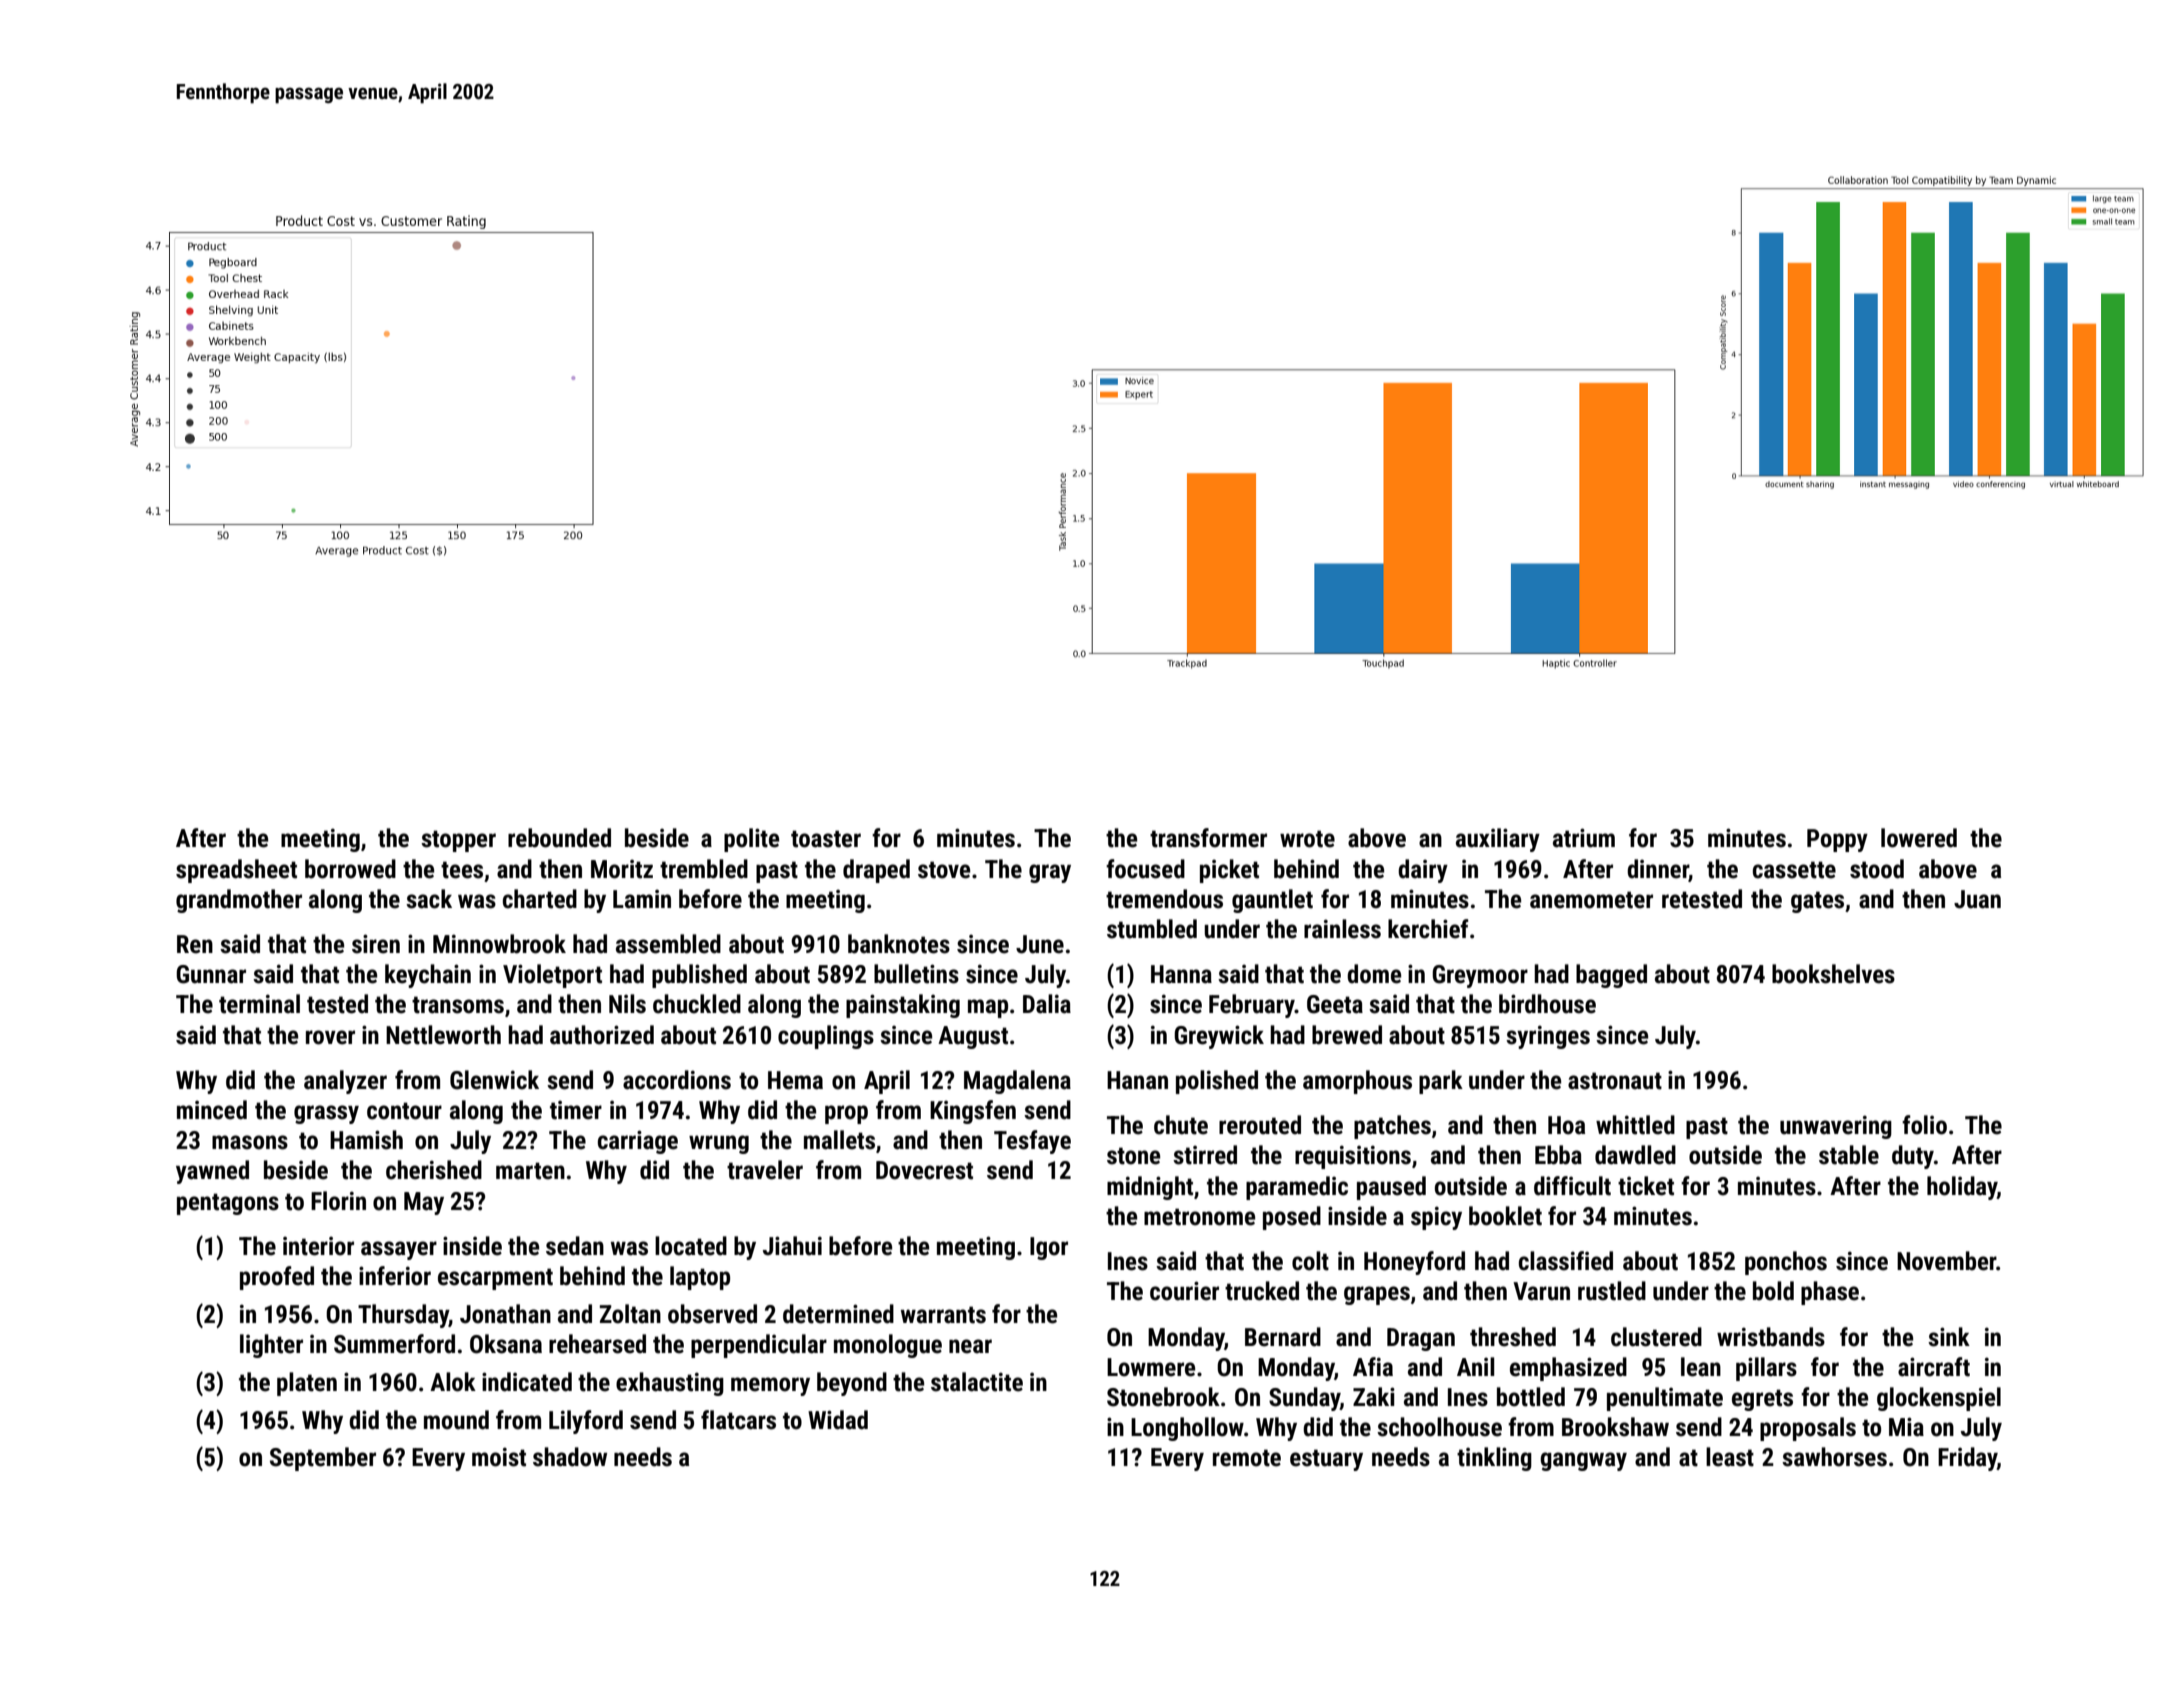 The image size is (2178, 1683). Describe the element at coordinates (211, 974) in the screenshot. I see `Gunnar` at that location.
